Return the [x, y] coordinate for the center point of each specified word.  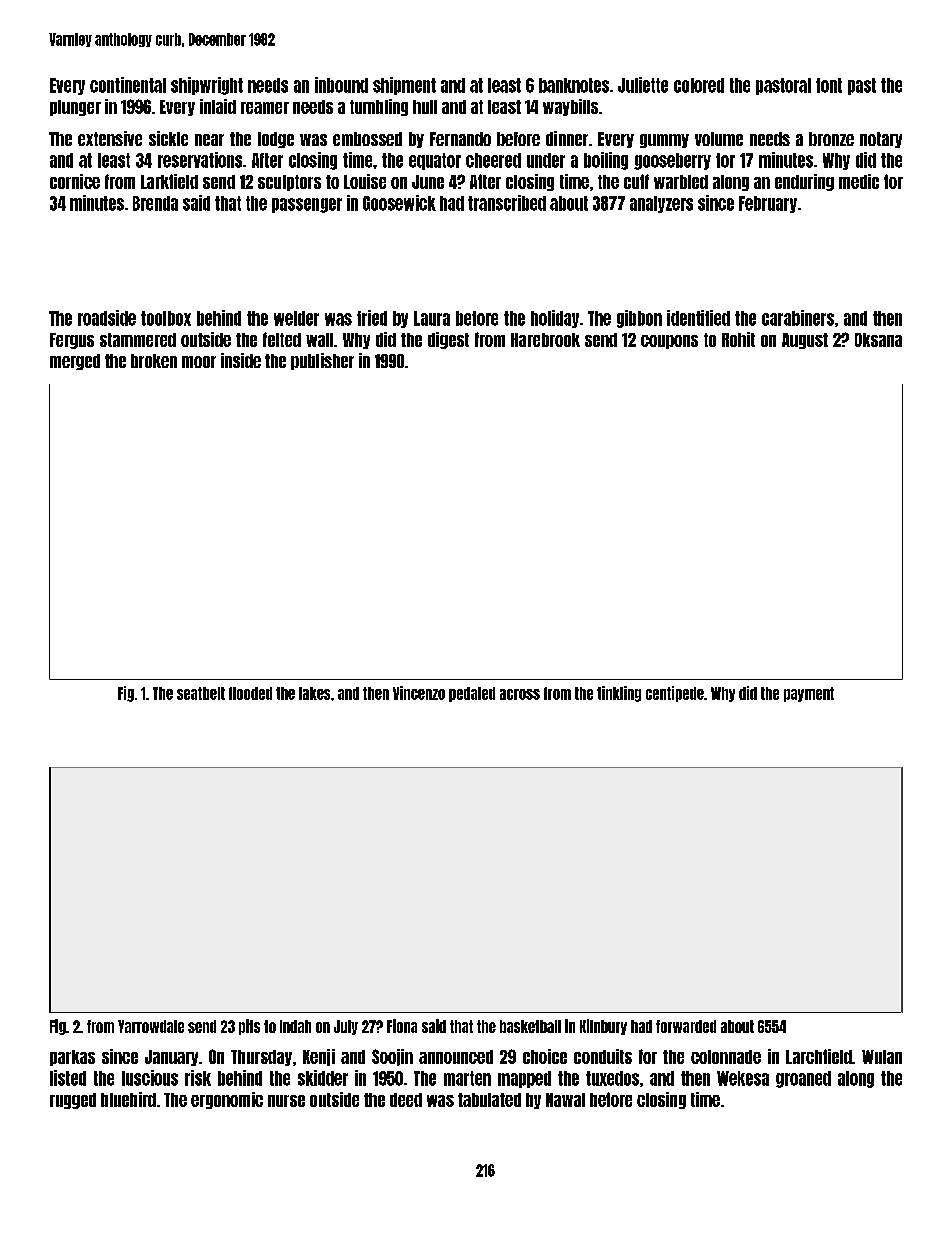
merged [75, 362]
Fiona [402, 1026]
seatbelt [201, 693]
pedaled [472, 694]
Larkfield [169, 181]
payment [809, 694]
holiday [555, 319]
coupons [669, 342]
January [171, 1058]
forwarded [686, 1026]
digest [448, 340]
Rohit [738, 339]
